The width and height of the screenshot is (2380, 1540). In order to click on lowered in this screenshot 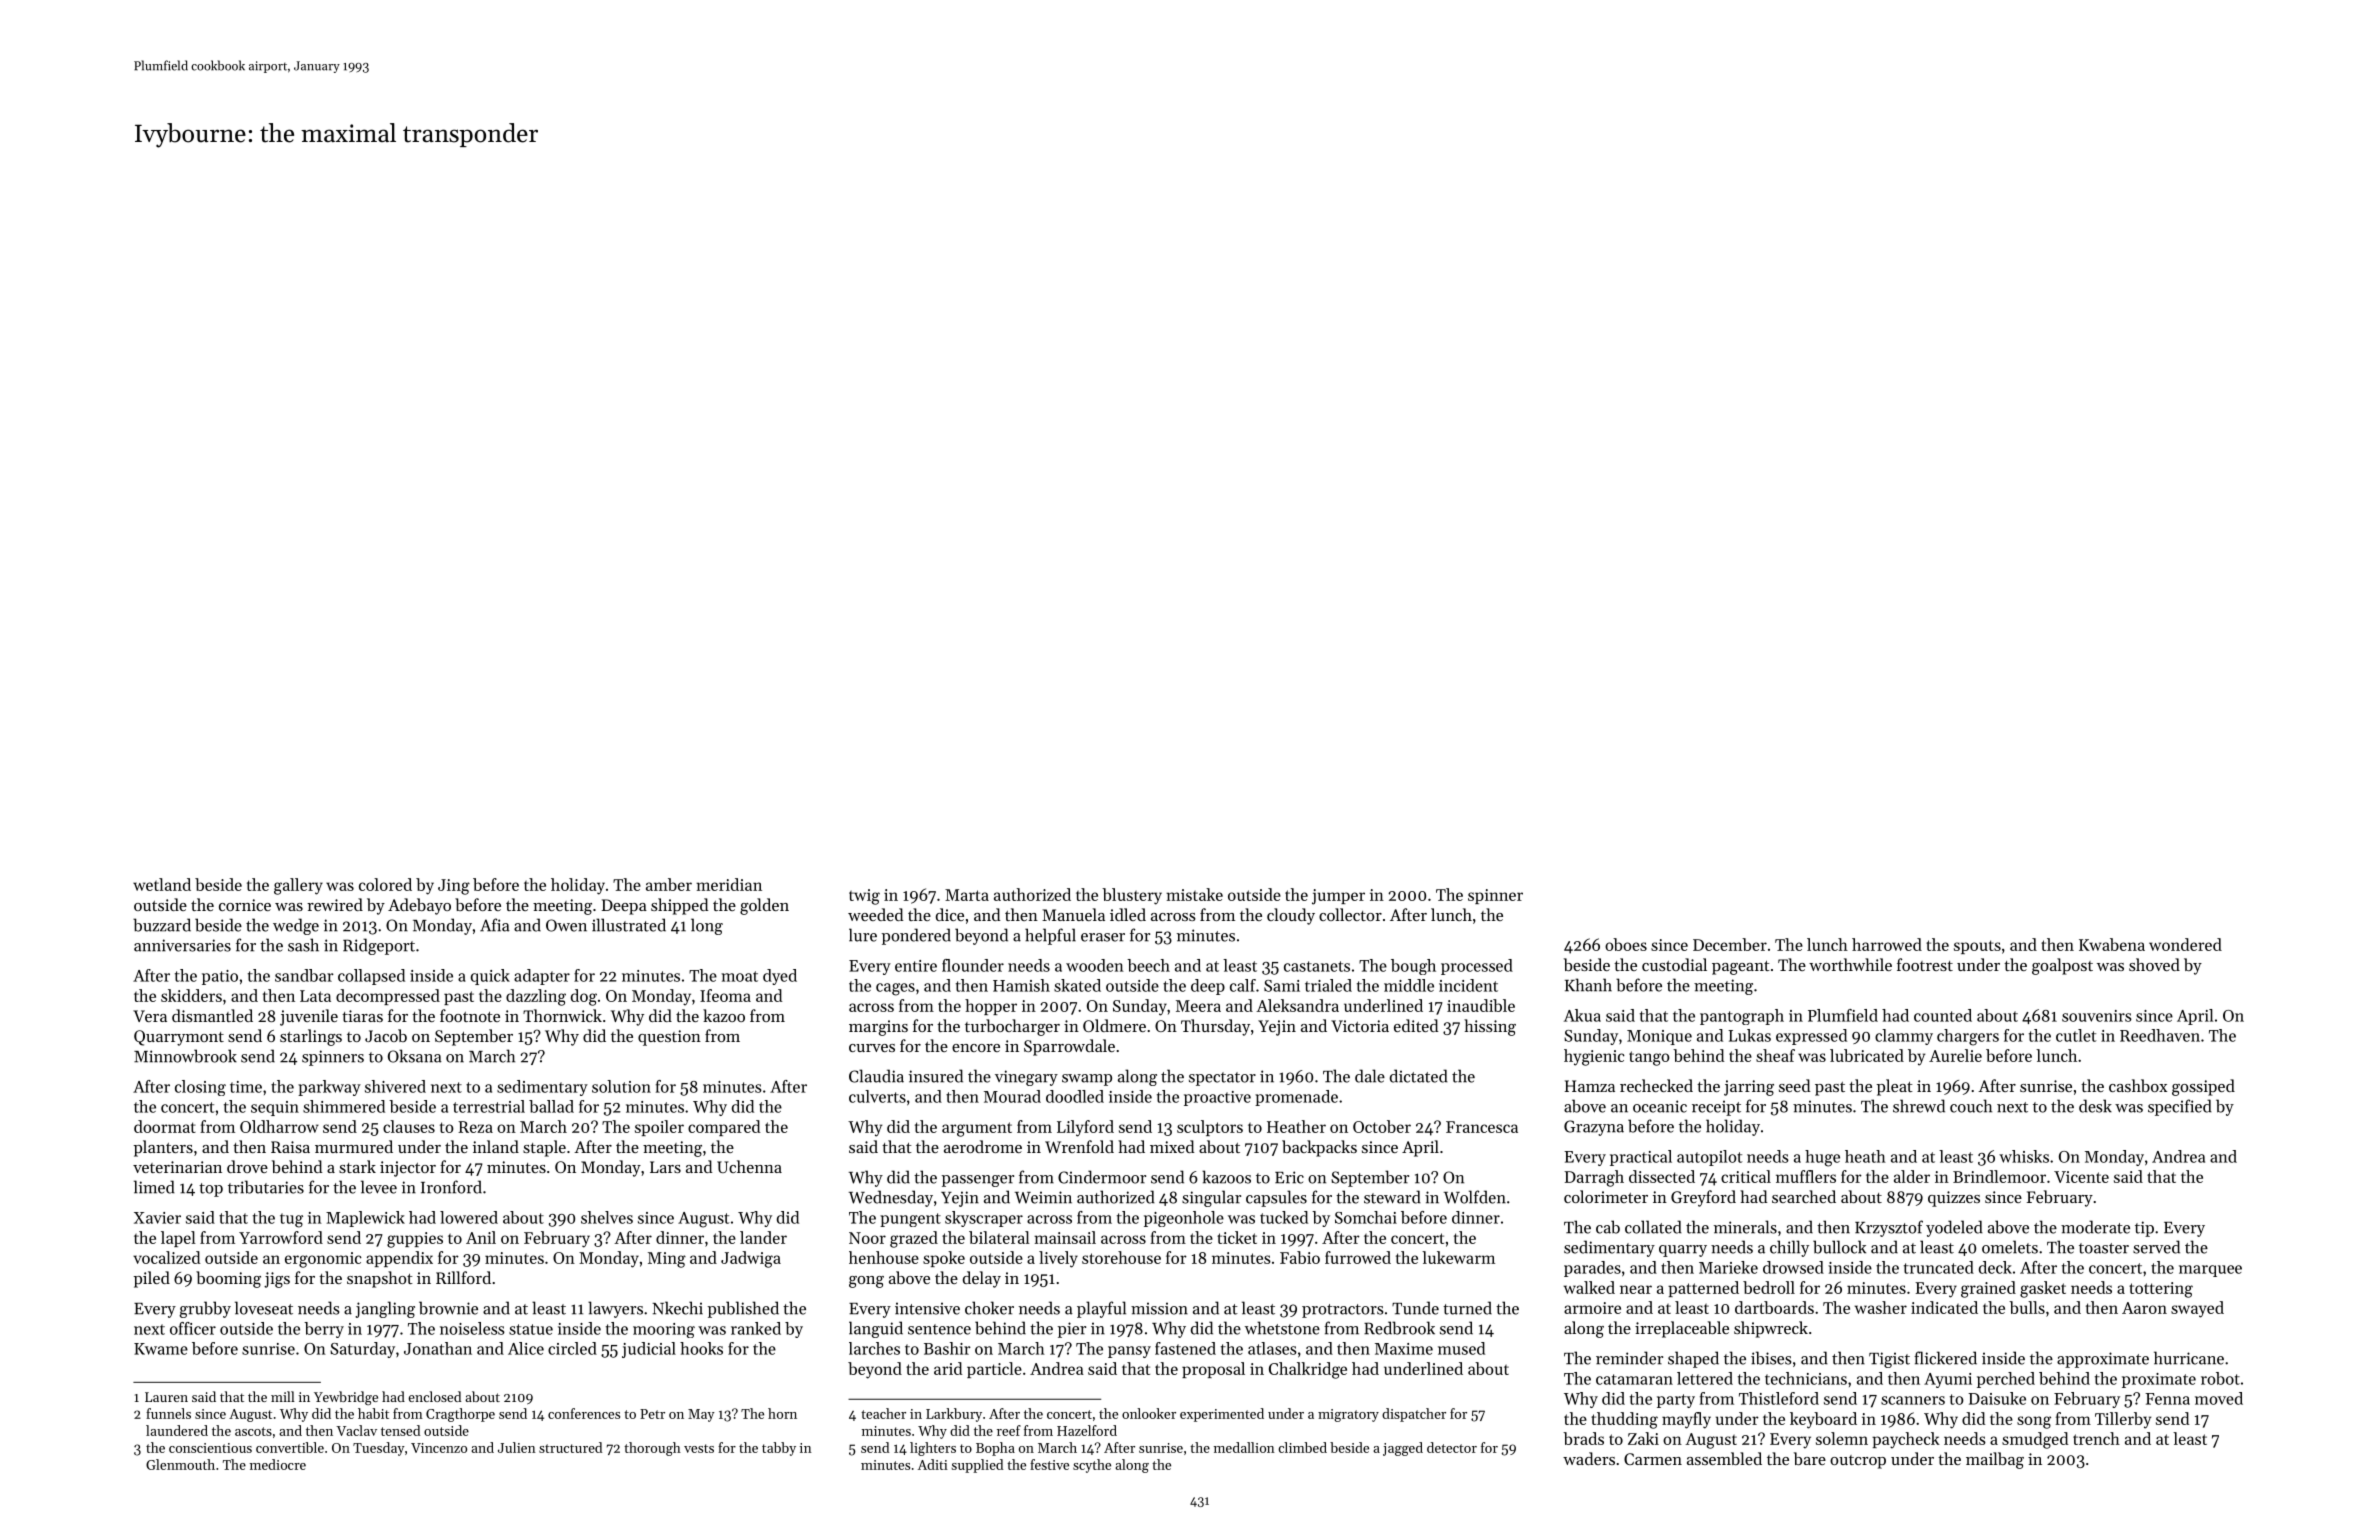, I will do `click(469, 1217)`.
